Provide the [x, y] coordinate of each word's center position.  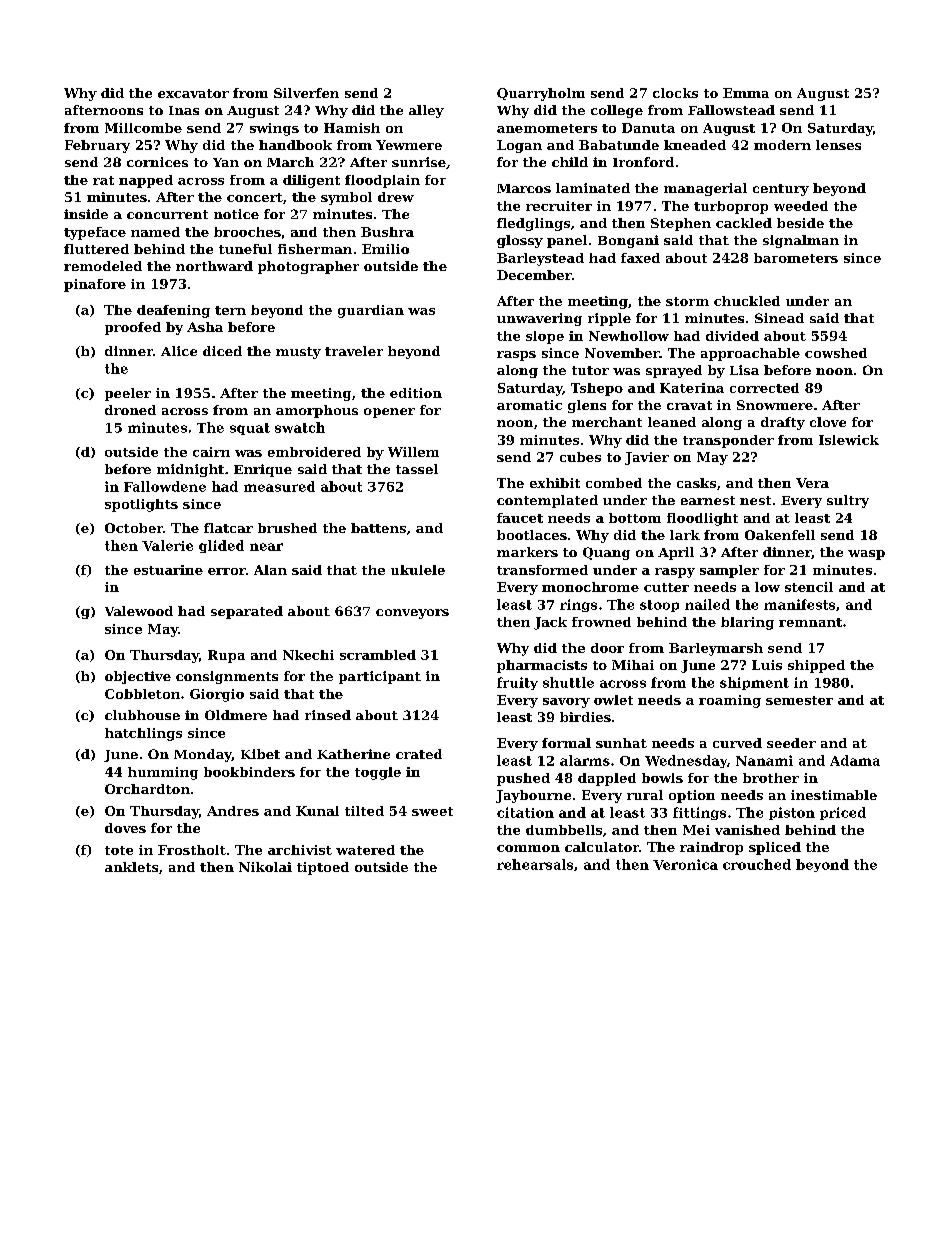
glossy [520, 241]
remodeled [103, 266]
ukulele [418, 570]
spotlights [141, 505]
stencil [809, 587]
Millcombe [143, 128]
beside [800, 223]
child [570, 162]
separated [247, 612]
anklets [131, 867]
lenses [838, 145]
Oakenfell [780, 535]
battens [378, 528]
